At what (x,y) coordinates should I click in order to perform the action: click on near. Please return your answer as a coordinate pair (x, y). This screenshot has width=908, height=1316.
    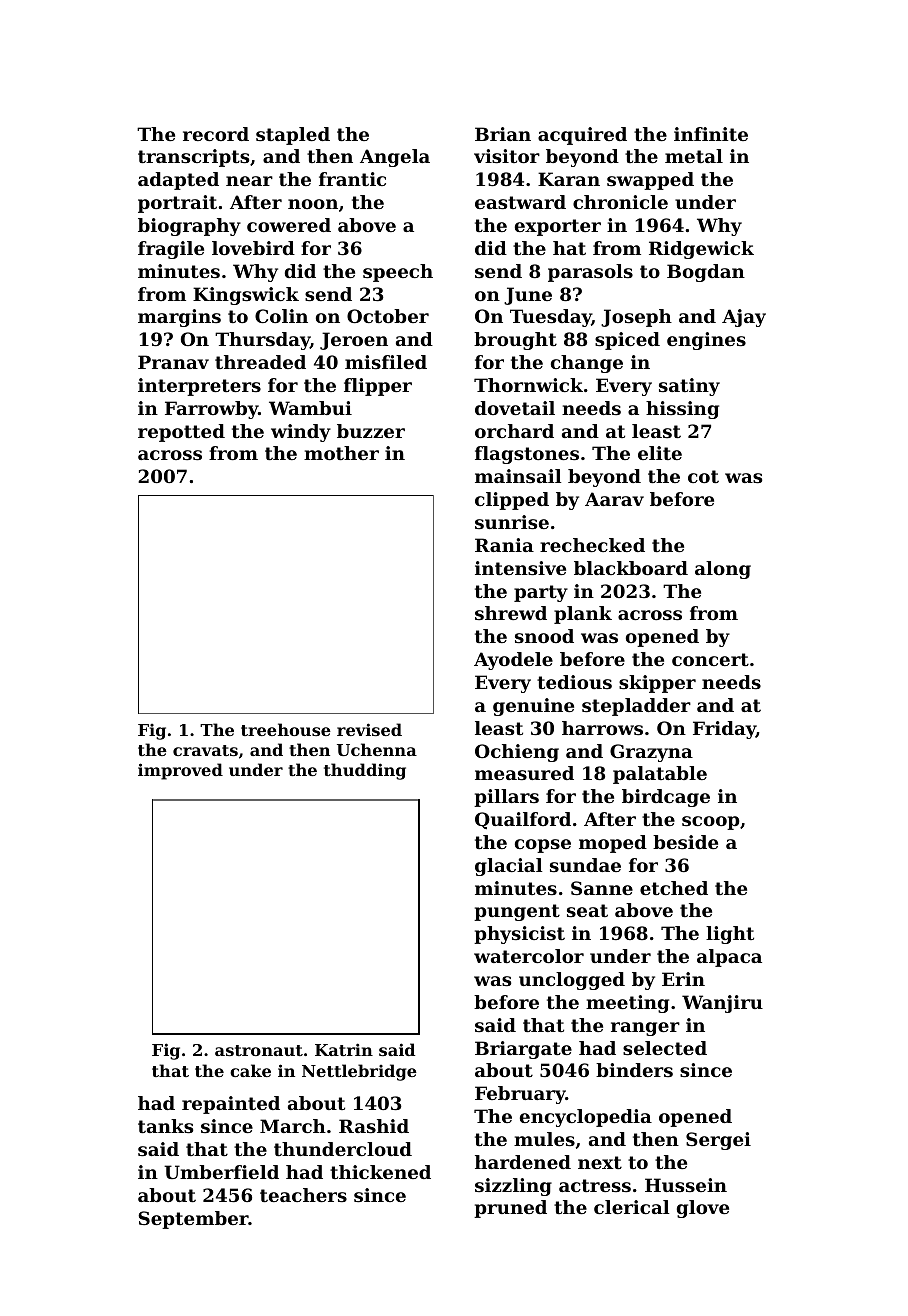
    Looking at the image, I should click on (249, 181).
